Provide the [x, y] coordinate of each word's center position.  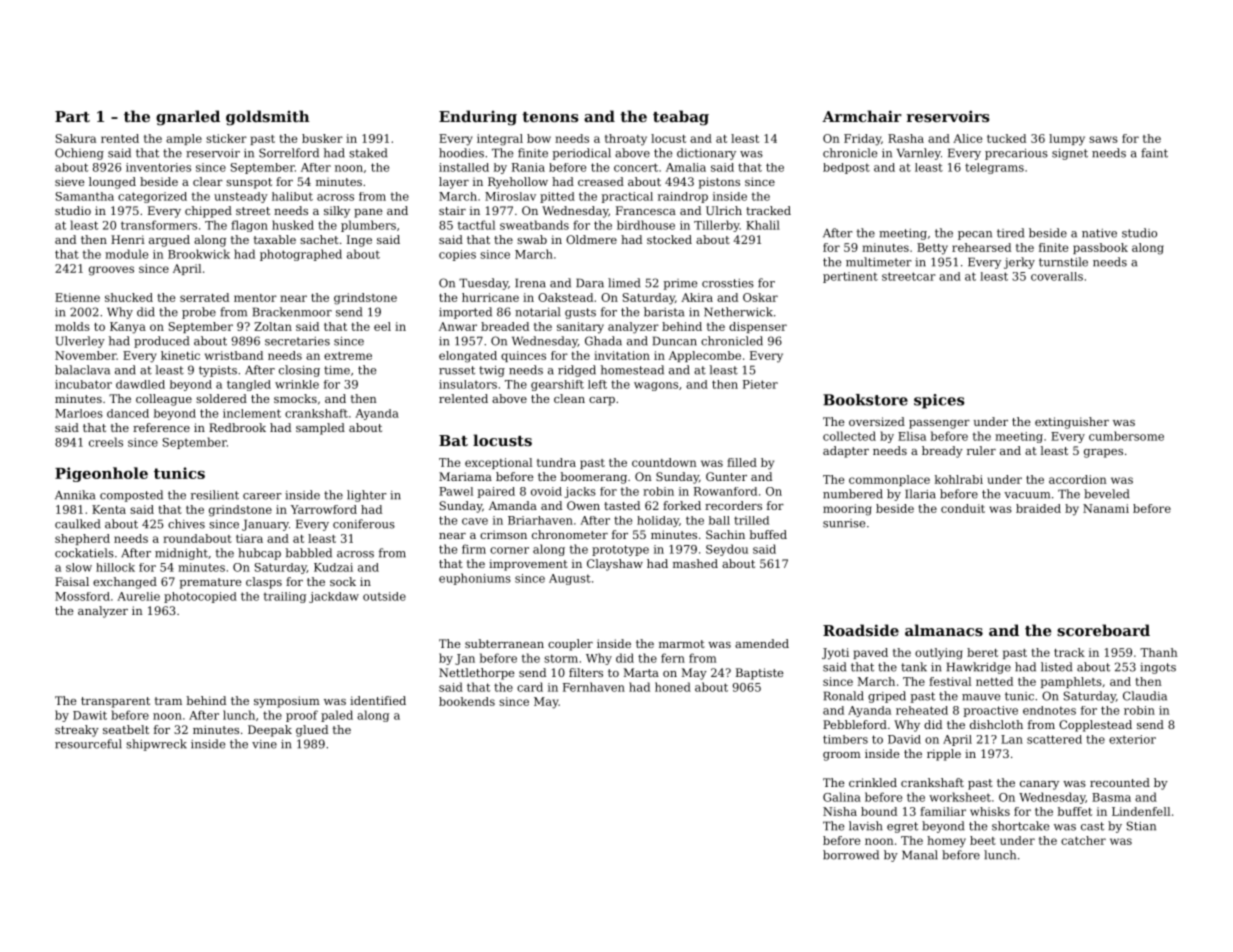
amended [762, 643]
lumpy [1067, 140]
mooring [847, 510]
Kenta [109, 509]
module [126, 254]
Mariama [465, 476]
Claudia [1145, 696]
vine [264, 744]
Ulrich [724, 210]
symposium [287, 702]
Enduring [478, 118]
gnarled [188, 118]
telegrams [994, 168]
